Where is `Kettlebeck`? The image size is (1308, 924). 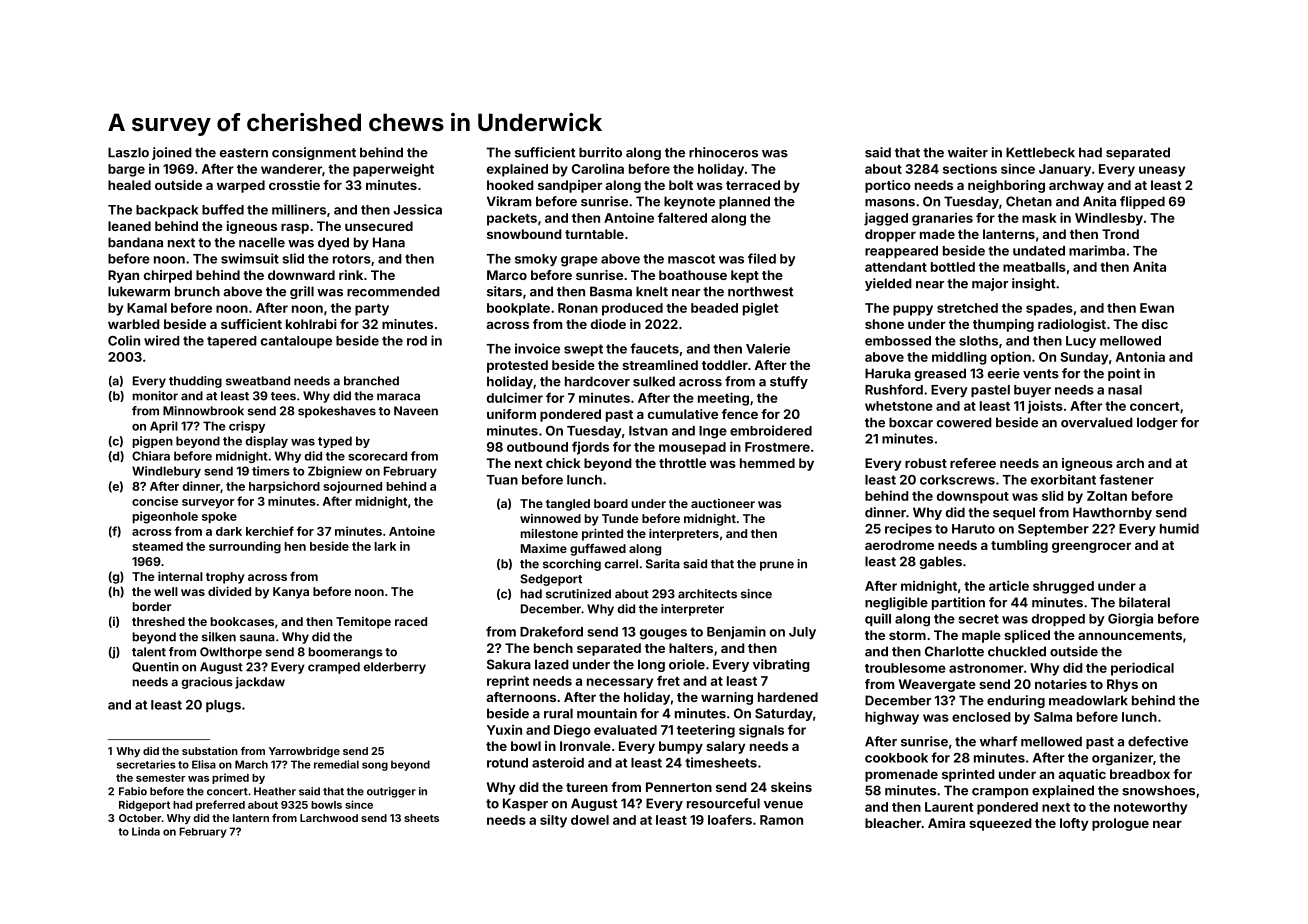
Kettlebeck is located at coordinates (1040, 152).
